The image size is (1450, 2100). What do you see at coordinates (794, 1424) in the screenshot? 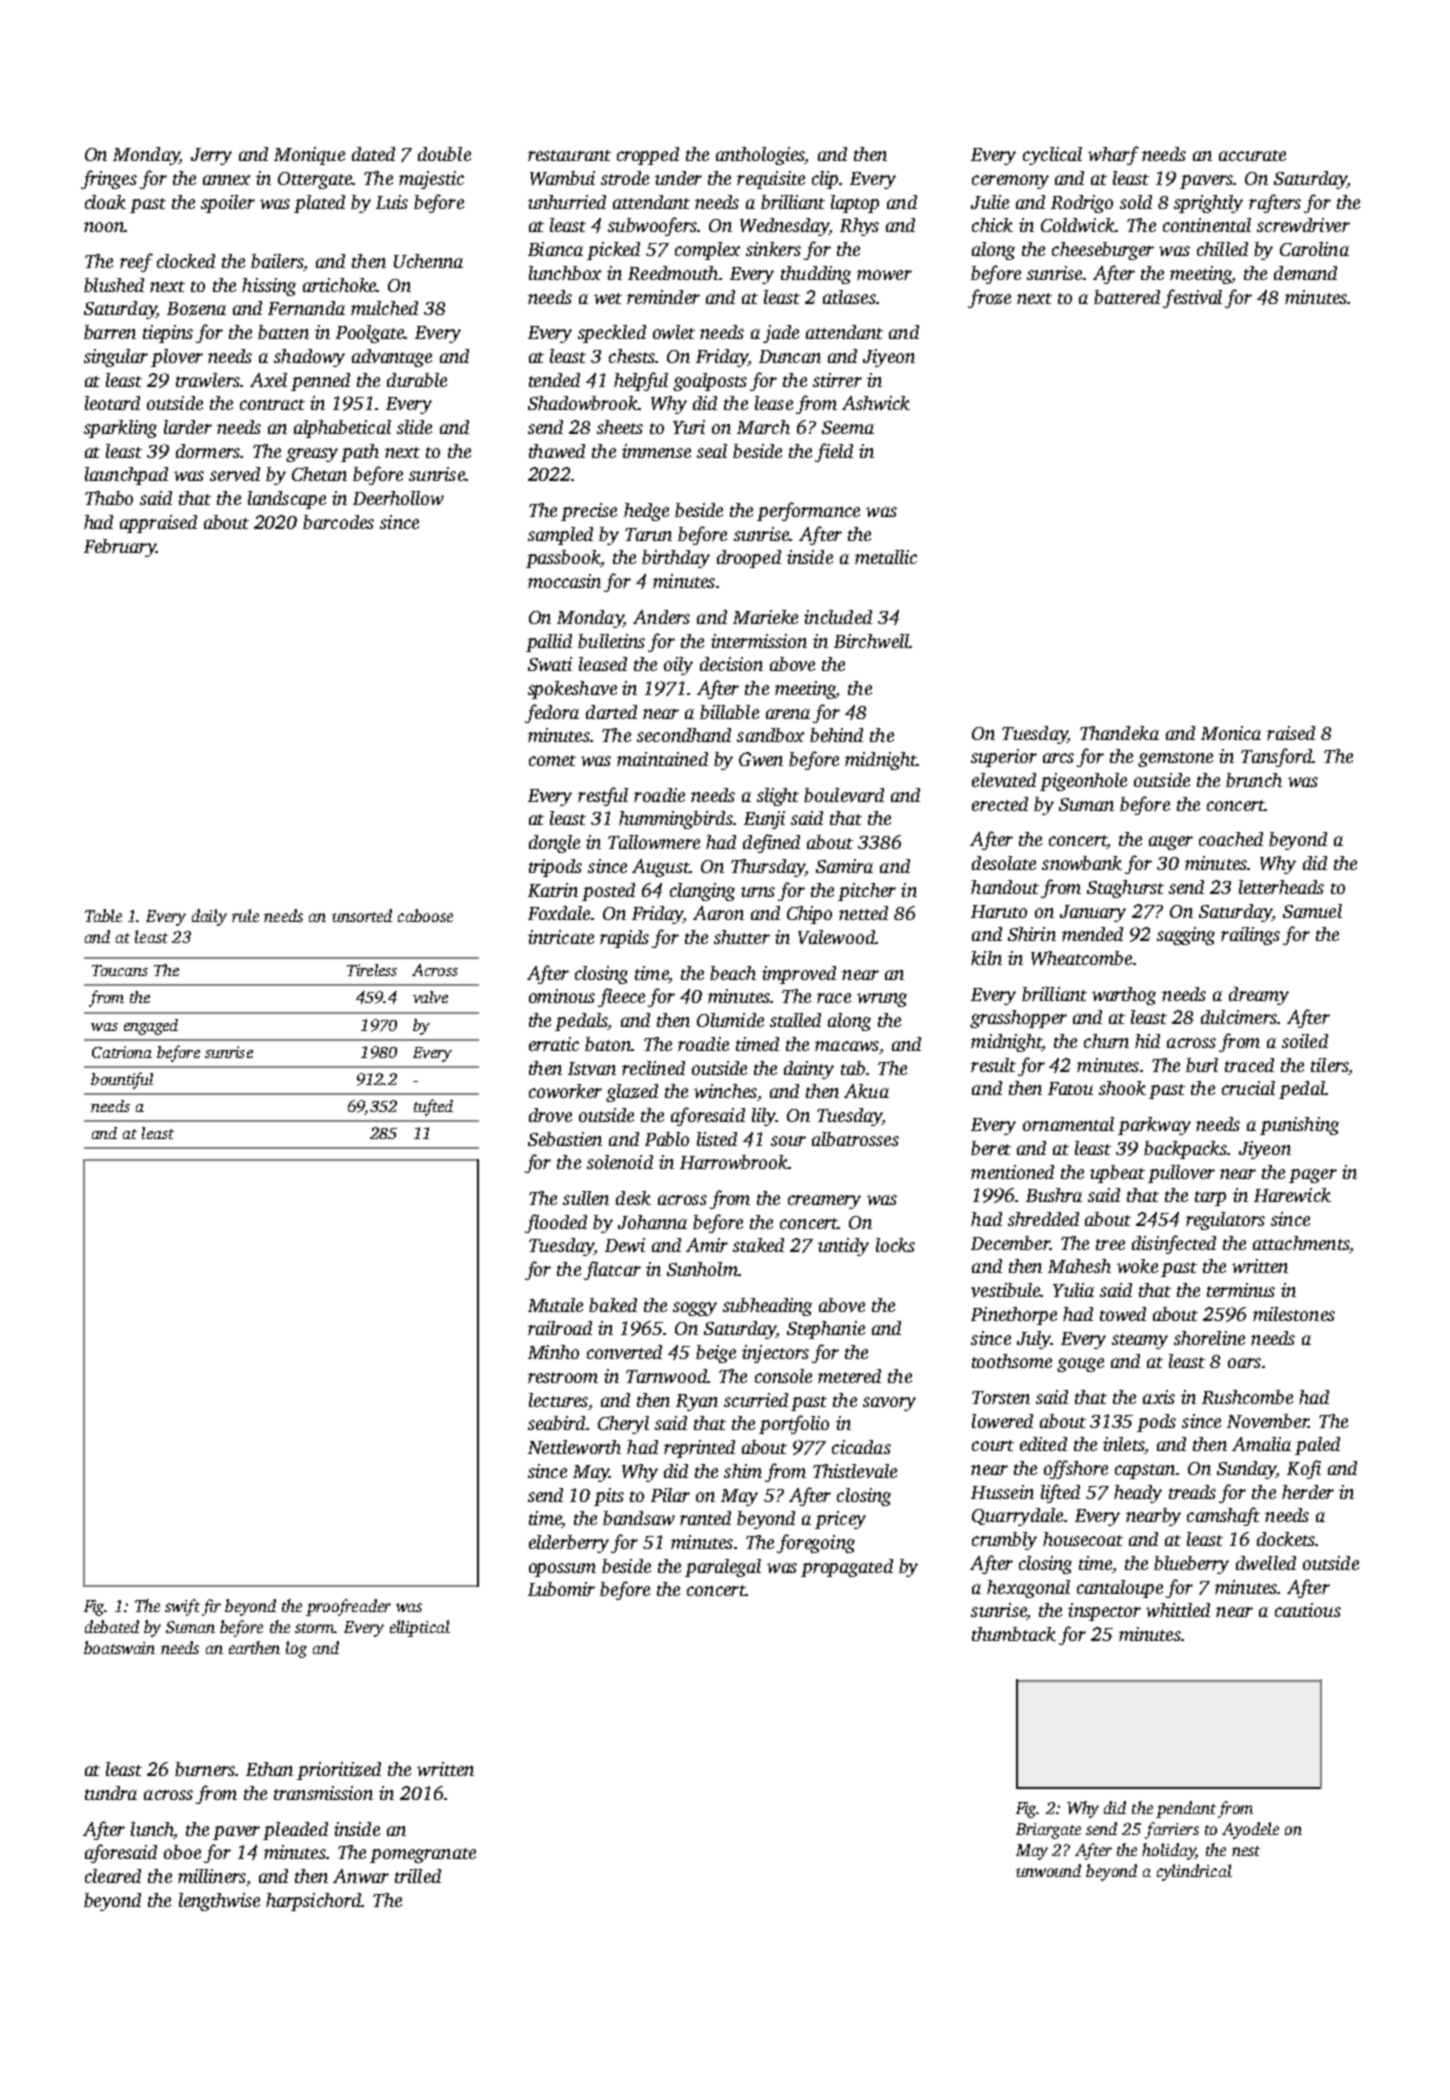
I see `portfolio` at bounding box center [794, 1424].
